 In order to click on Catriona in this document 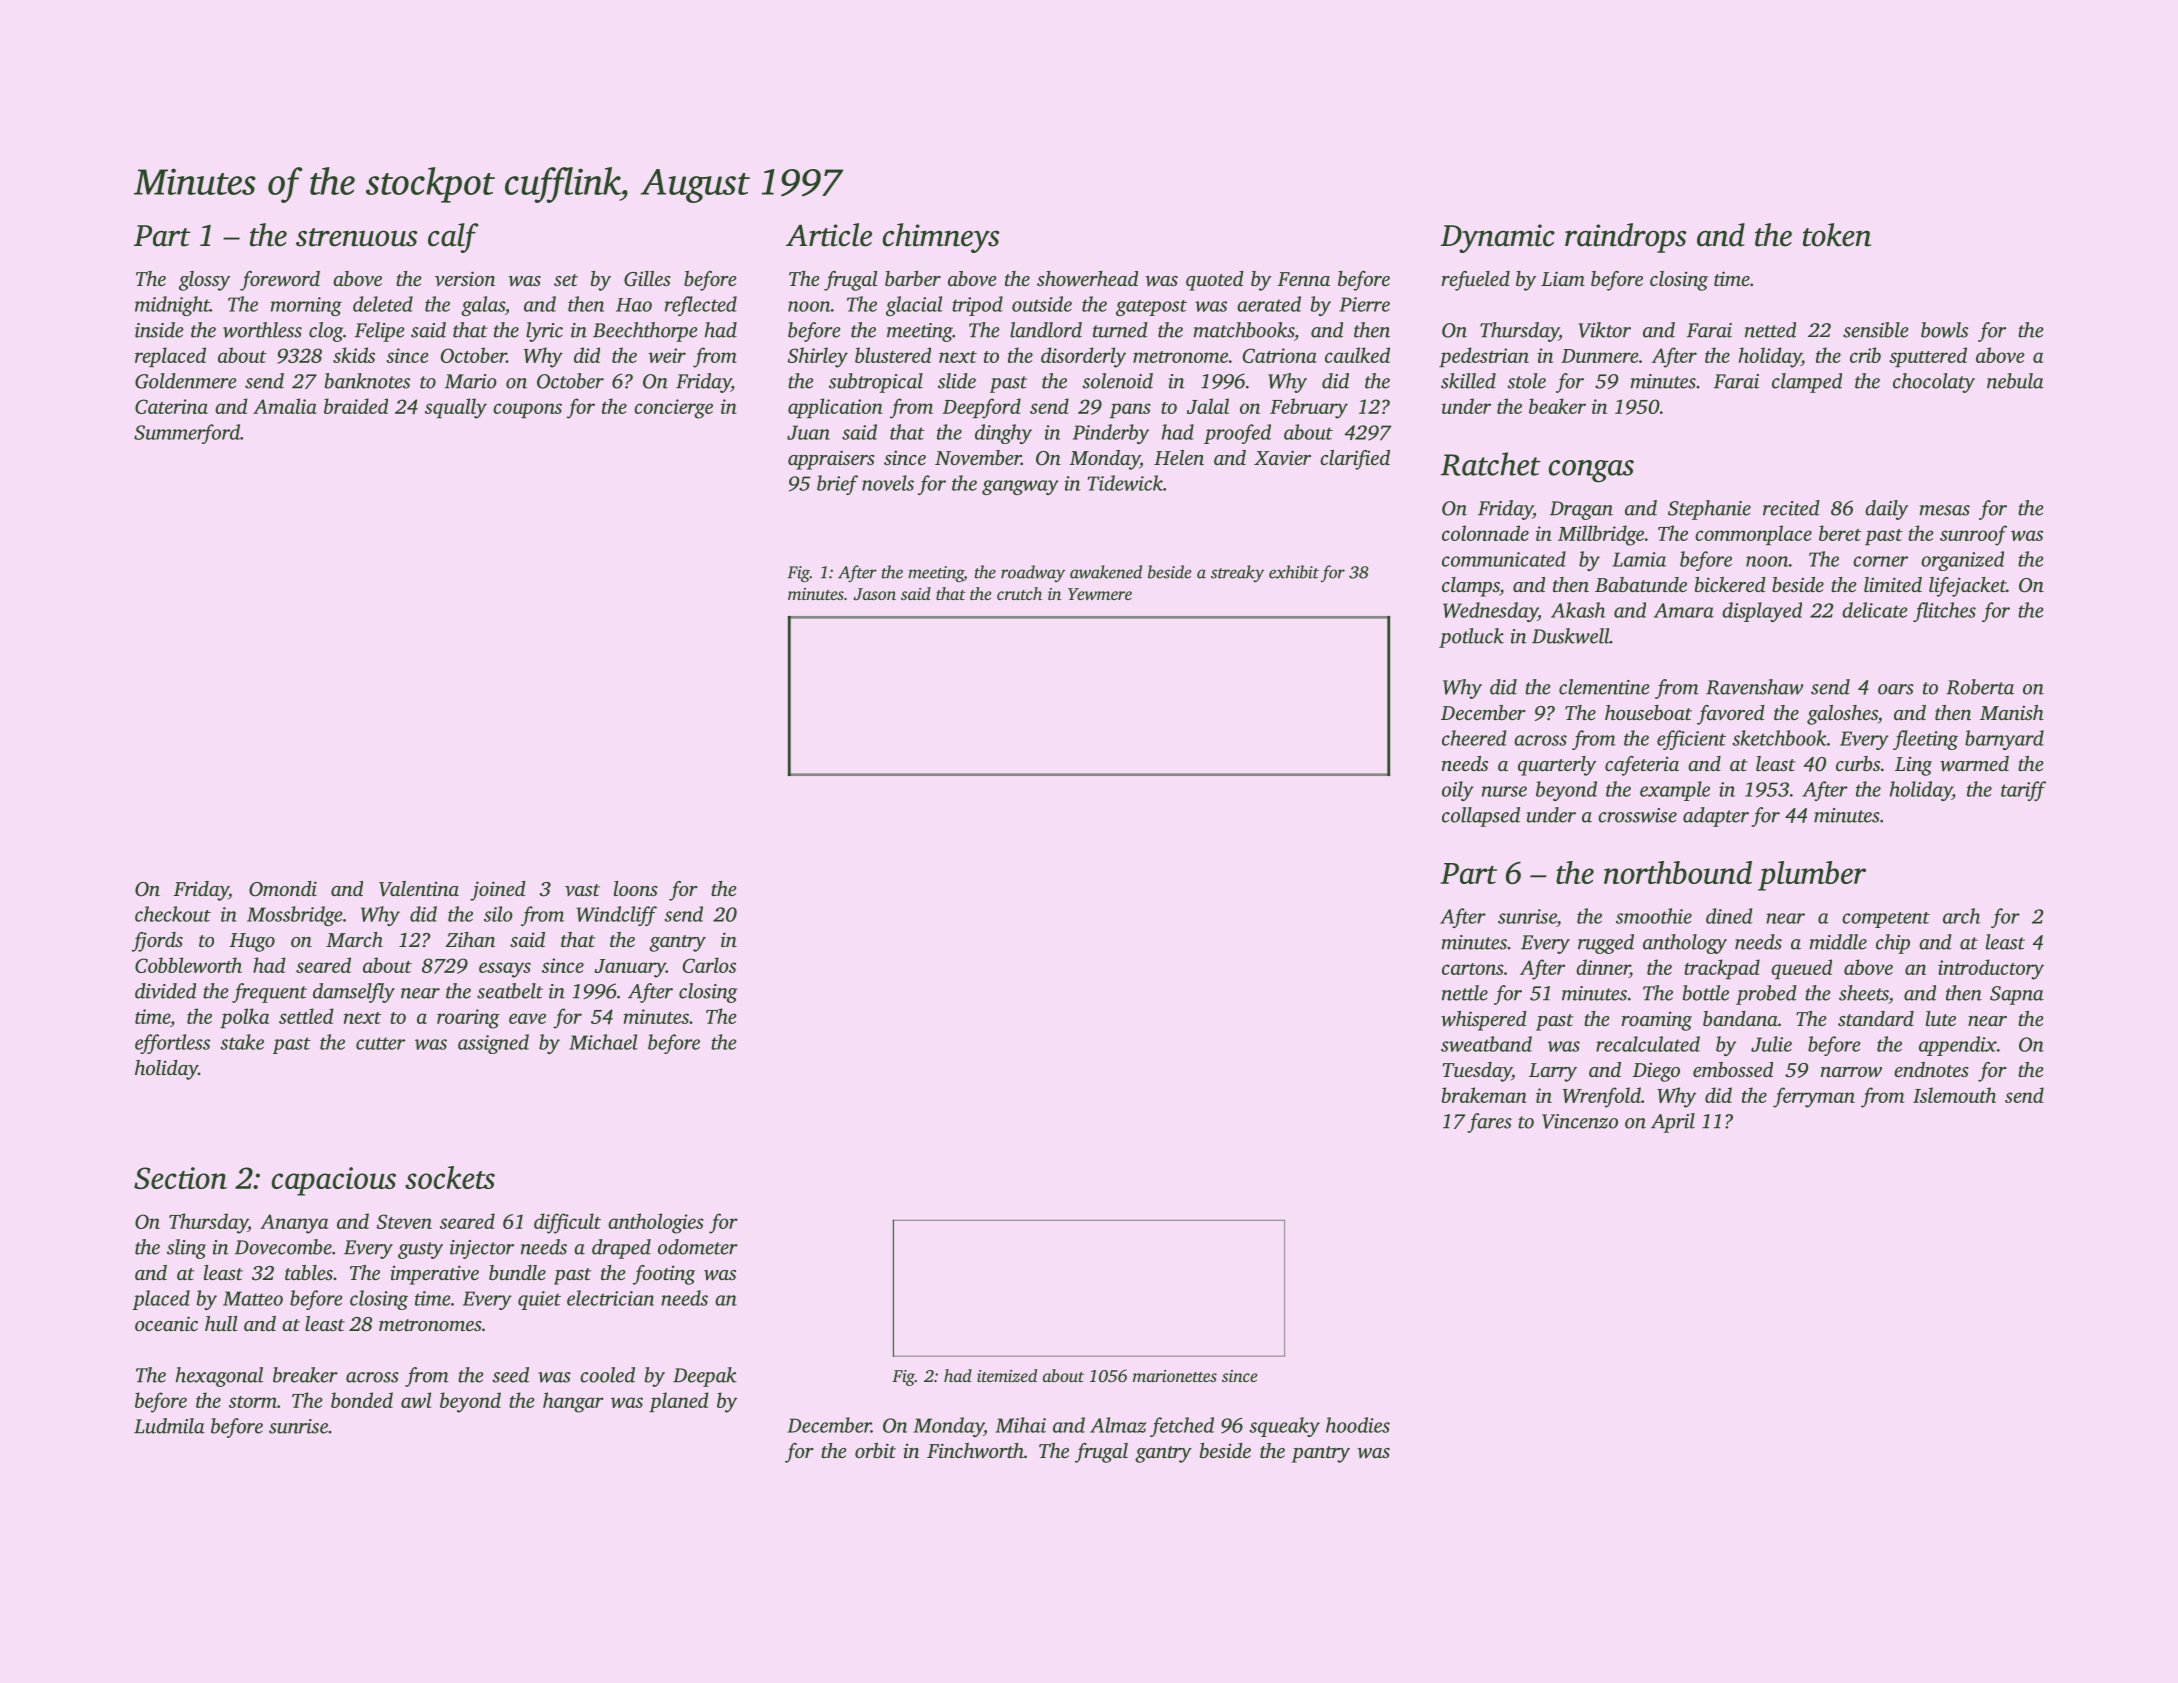, I will do `click(1280, 355)`.
